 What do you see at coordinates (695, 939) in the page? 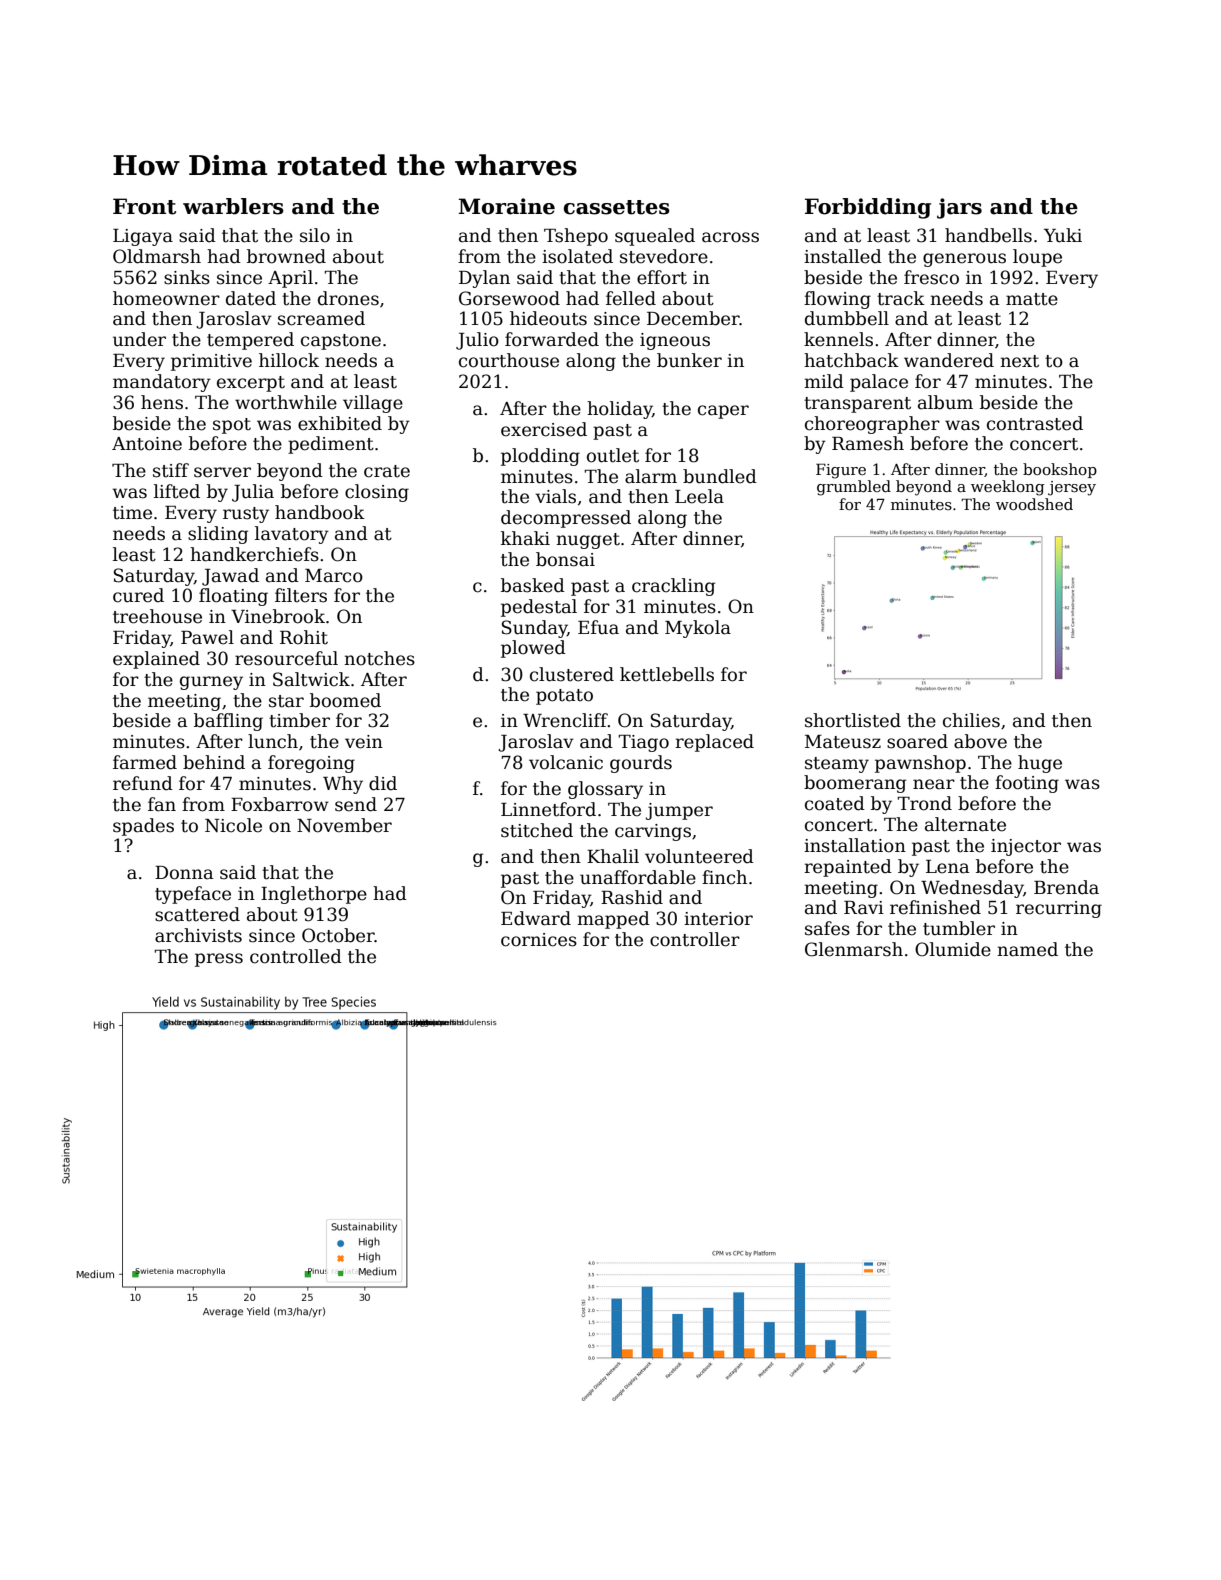
I see `controller` at bounding box center [695, 939].
